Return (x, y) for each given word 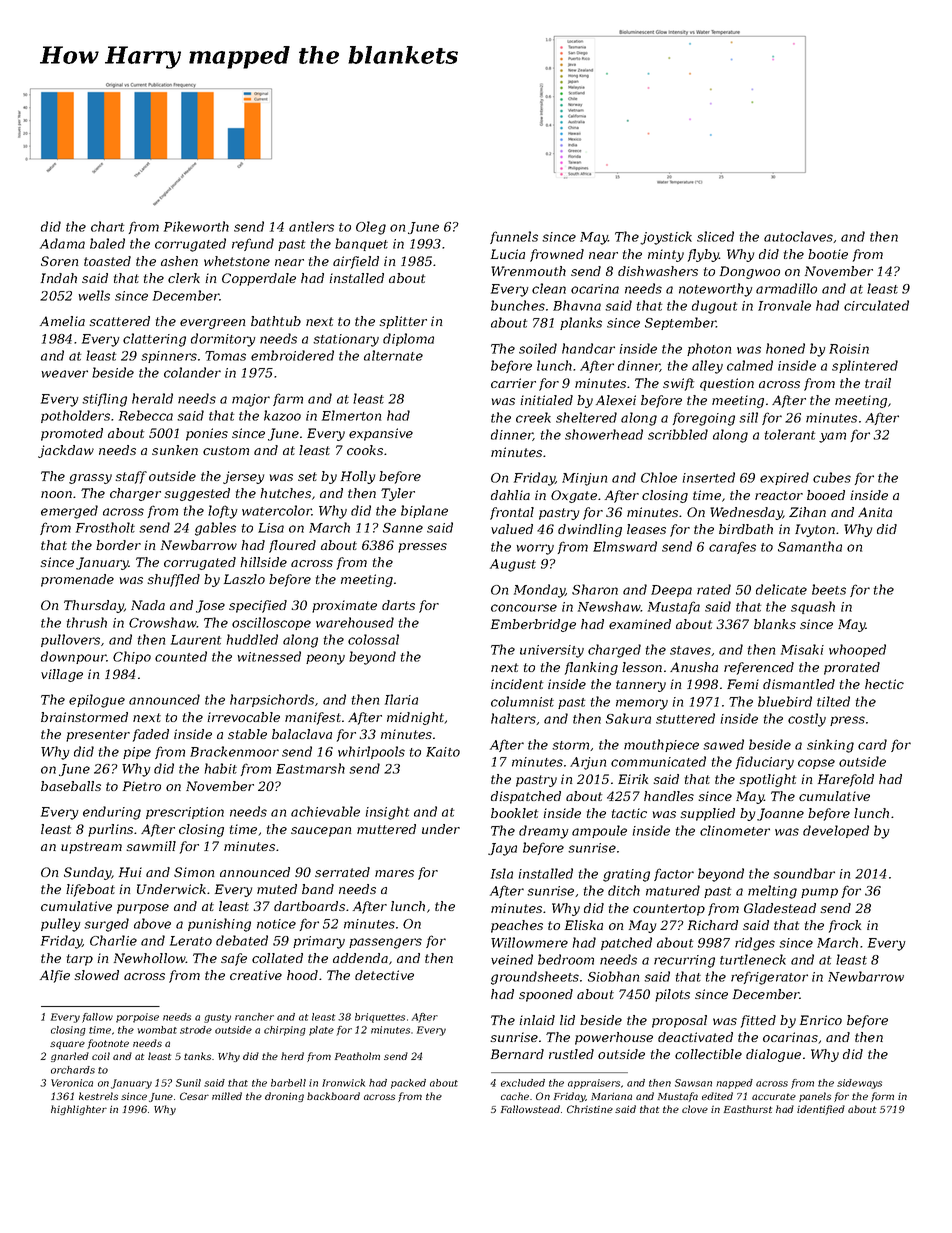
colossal (373, 639)
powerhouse (614, 1038)
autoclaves (798, 236)
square (67, 1045)
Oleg (371, 228)
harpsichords (272, 700)
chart (107, 226)
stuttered (685, 718)
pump (819, 893)
